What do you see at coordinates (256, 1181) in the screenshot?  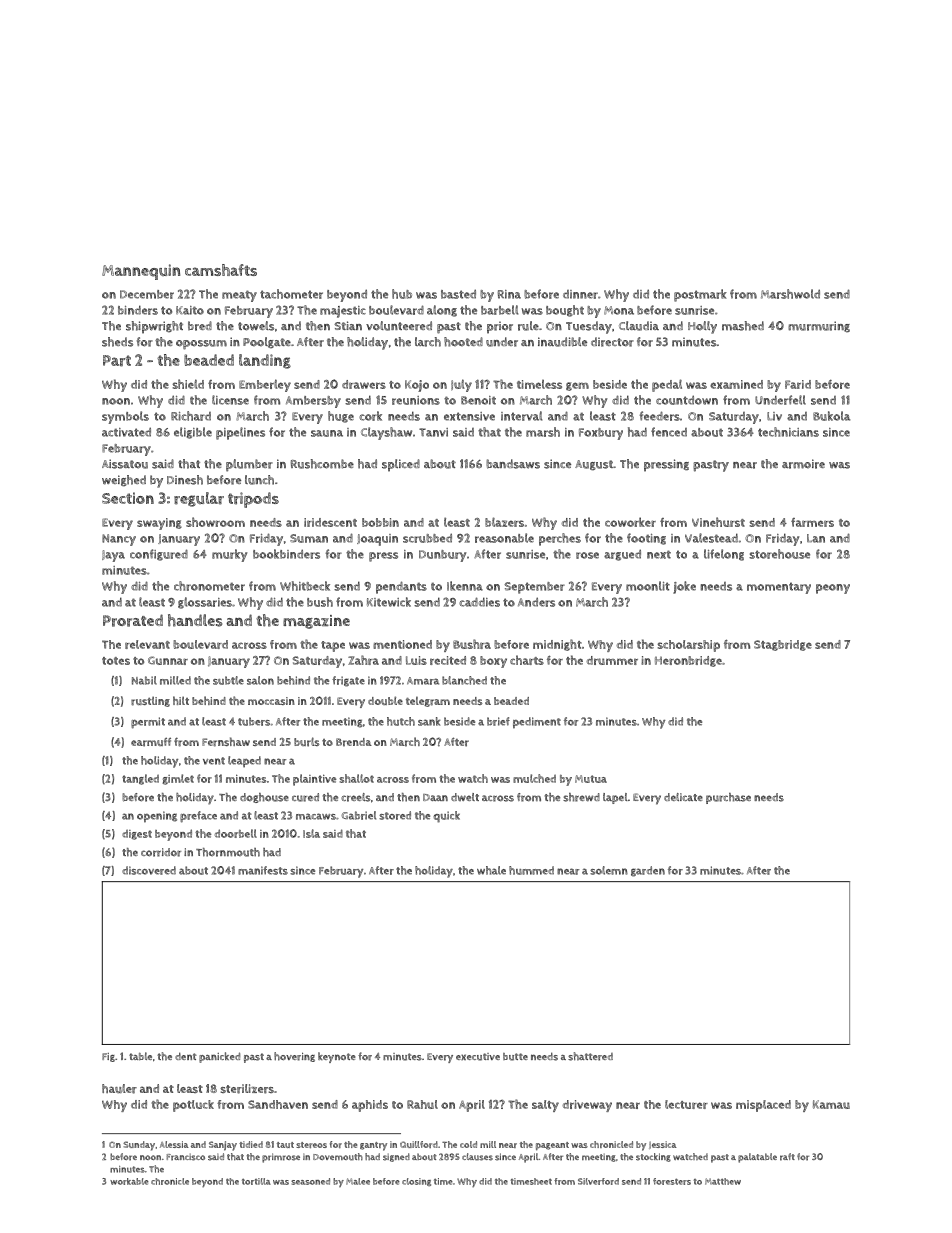 I see `tortilla` at bounding box center [256, 1181].
